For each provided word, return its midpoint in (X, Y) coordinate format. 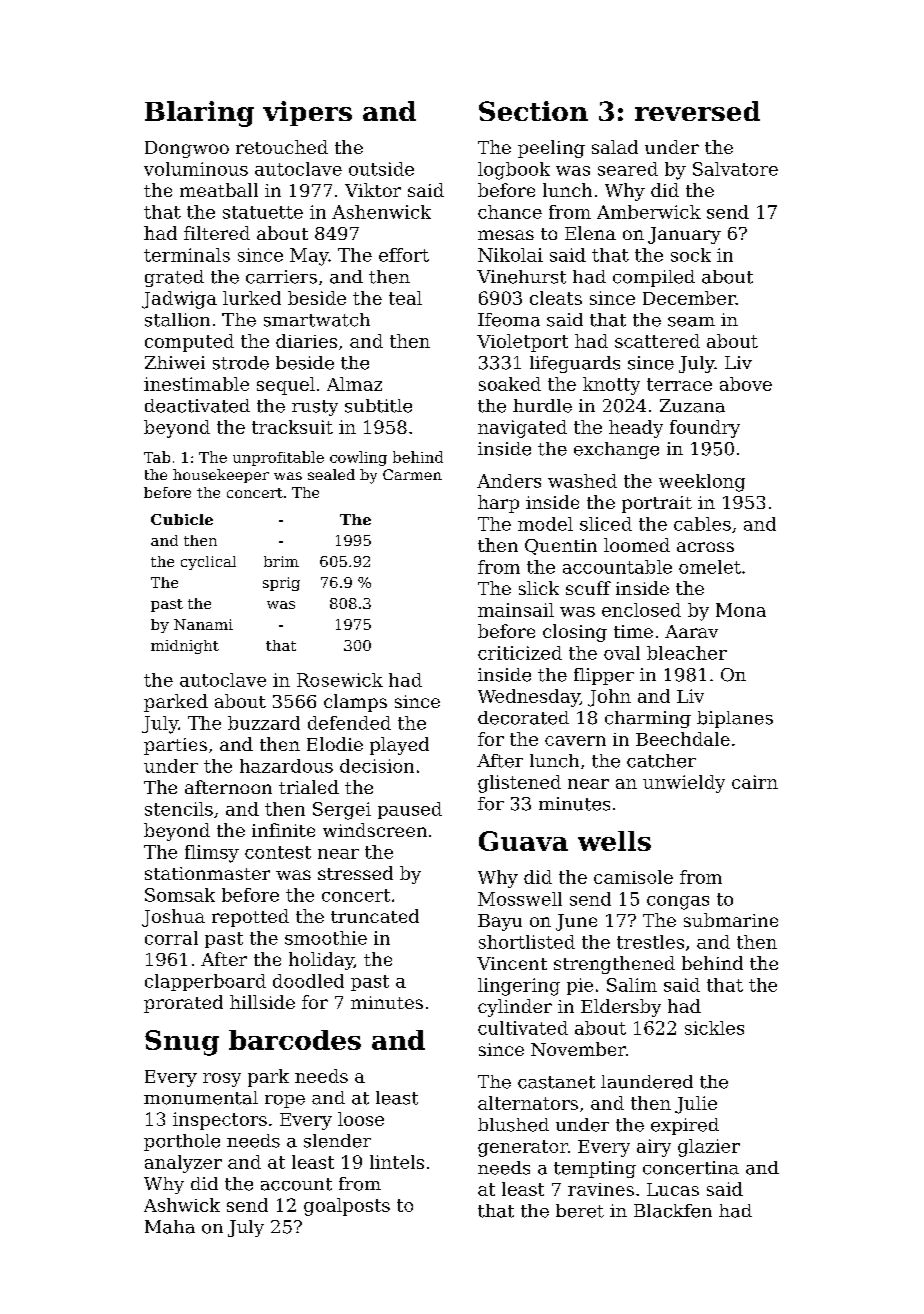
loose (361, 1119)
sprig (281, 584)
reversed (697, 111)
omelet (710, 567)
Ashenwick (381, 212)
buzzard (264, 723)
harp (498, 504)
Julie (696, 1105)
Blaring (199, 114)
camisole (633, 877)
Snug (182, 1043)
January (684, 235)
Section (533, 111)
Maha (170, 1227)
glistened (519, 784)
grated (174, 278)
